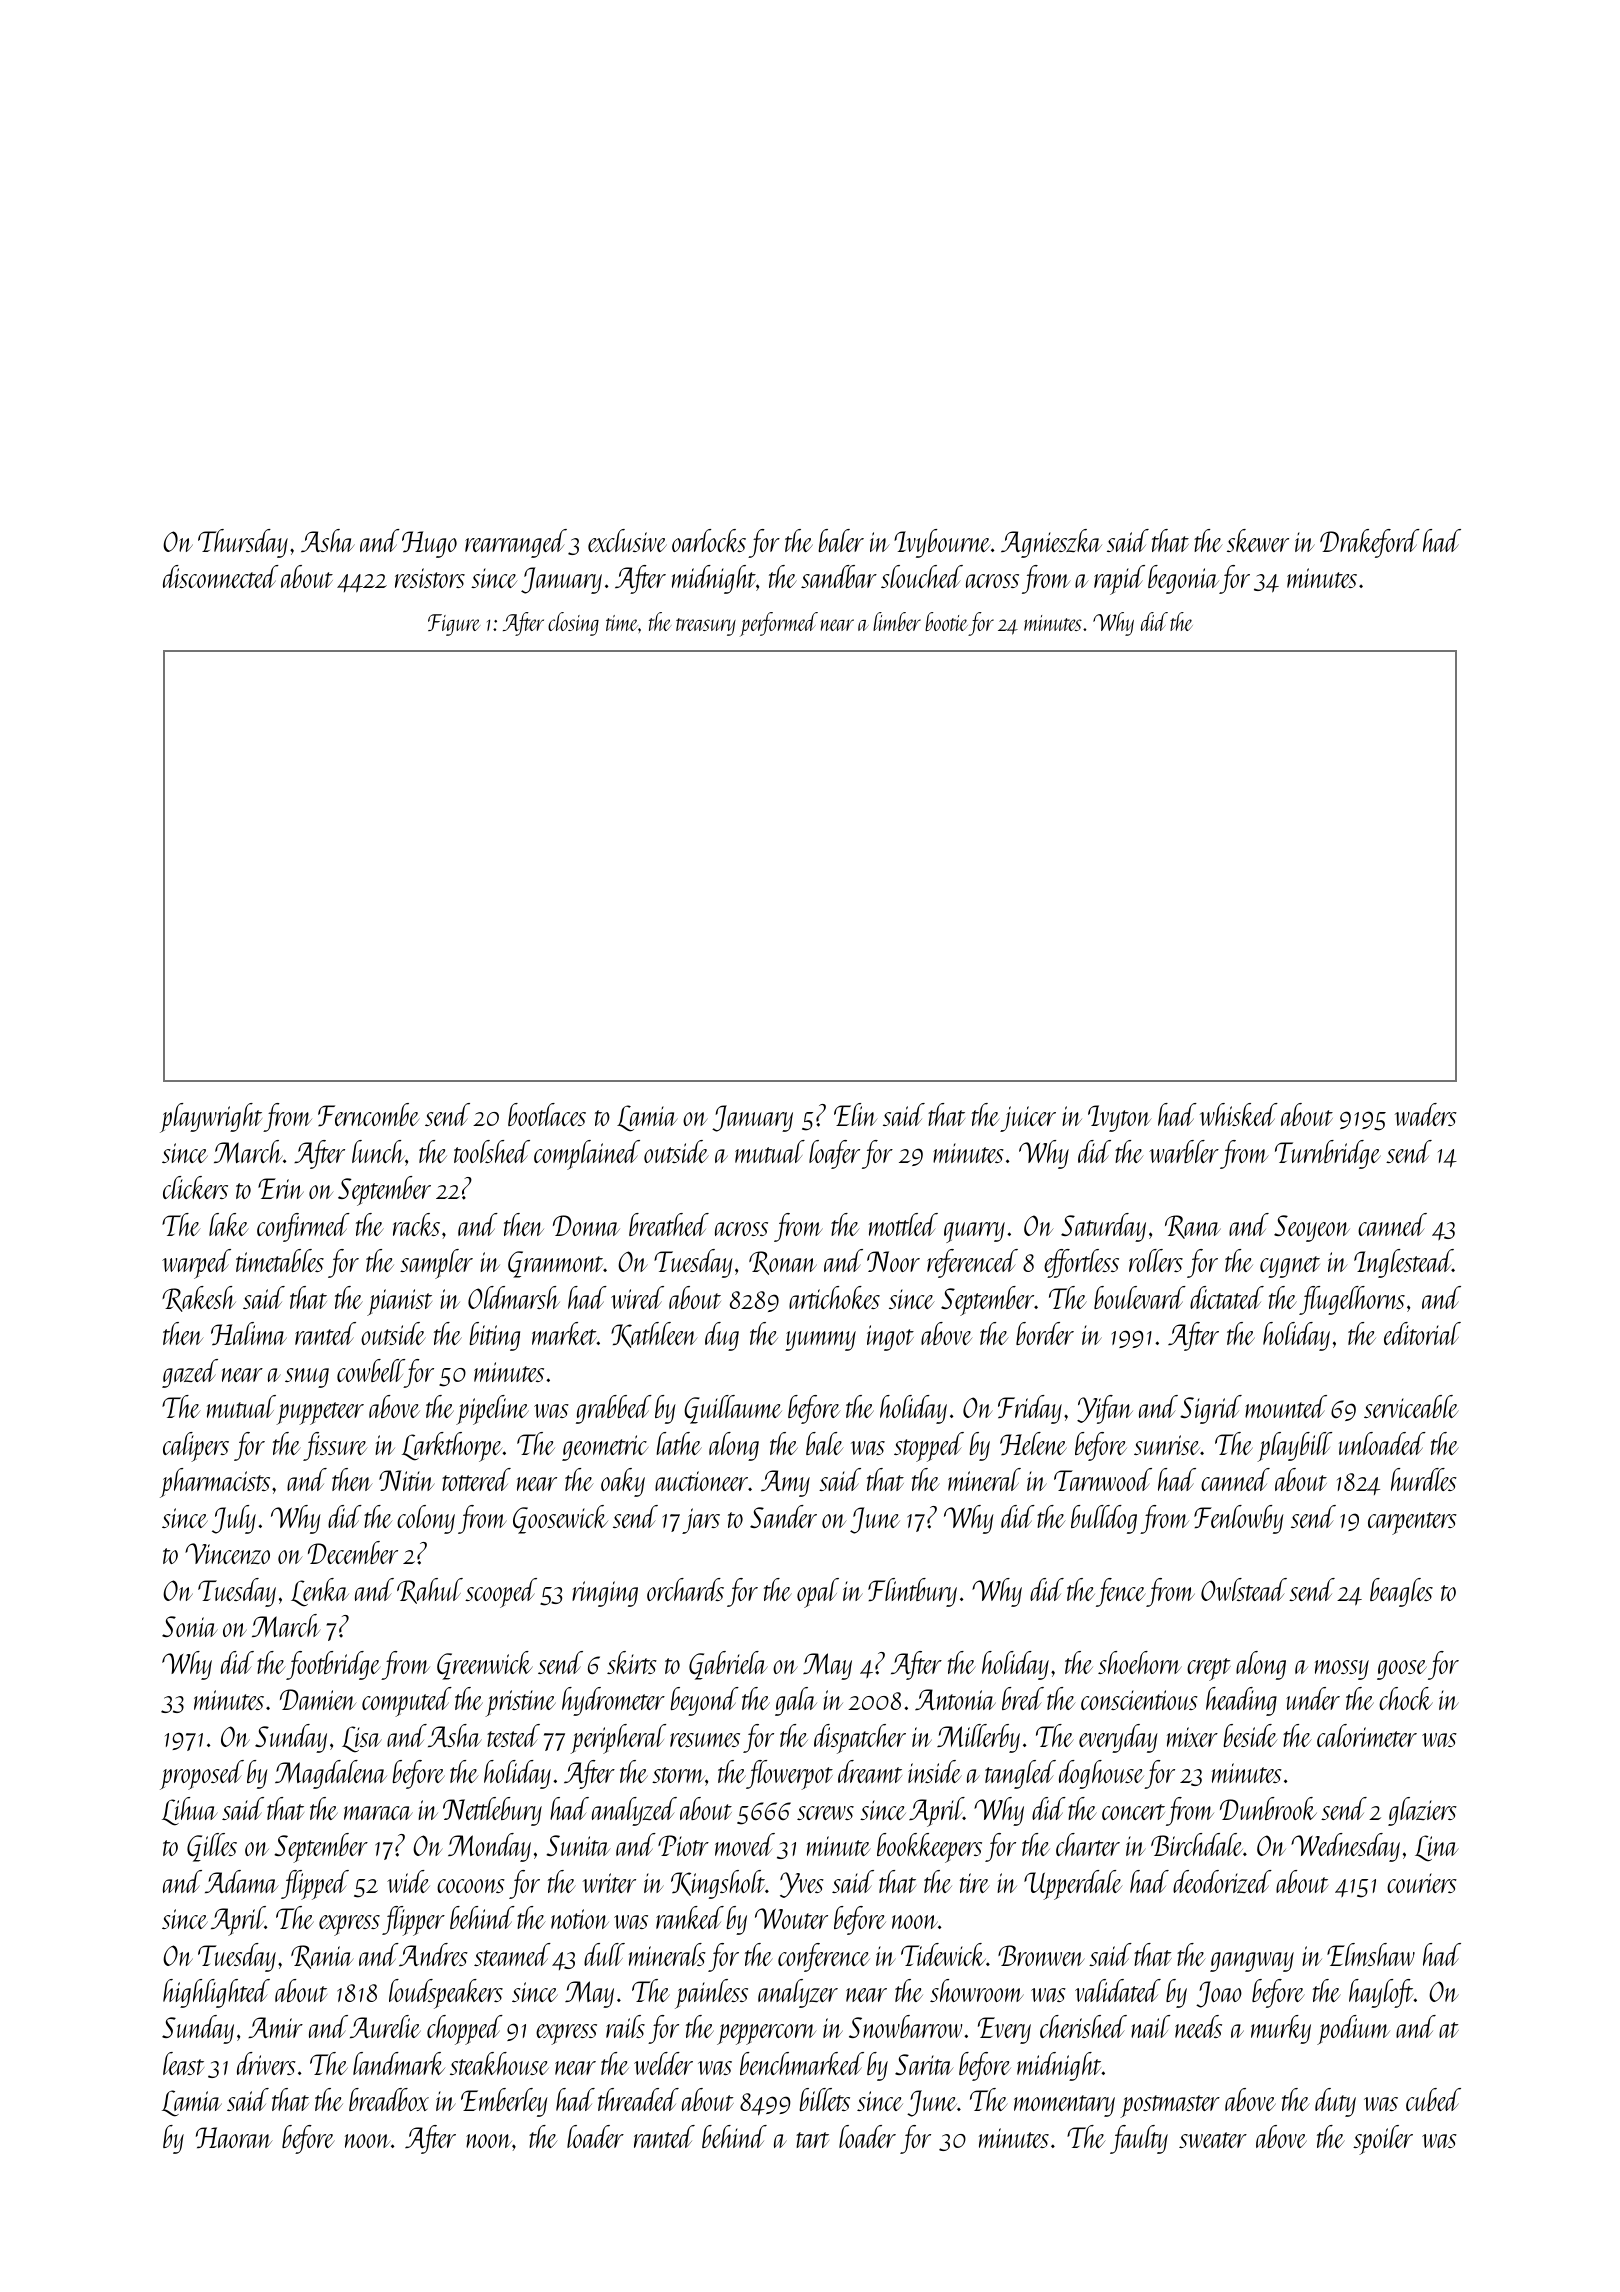 The height and width of the page is (2292, 1620). I want to click on fissure, so click(335, 1446).
